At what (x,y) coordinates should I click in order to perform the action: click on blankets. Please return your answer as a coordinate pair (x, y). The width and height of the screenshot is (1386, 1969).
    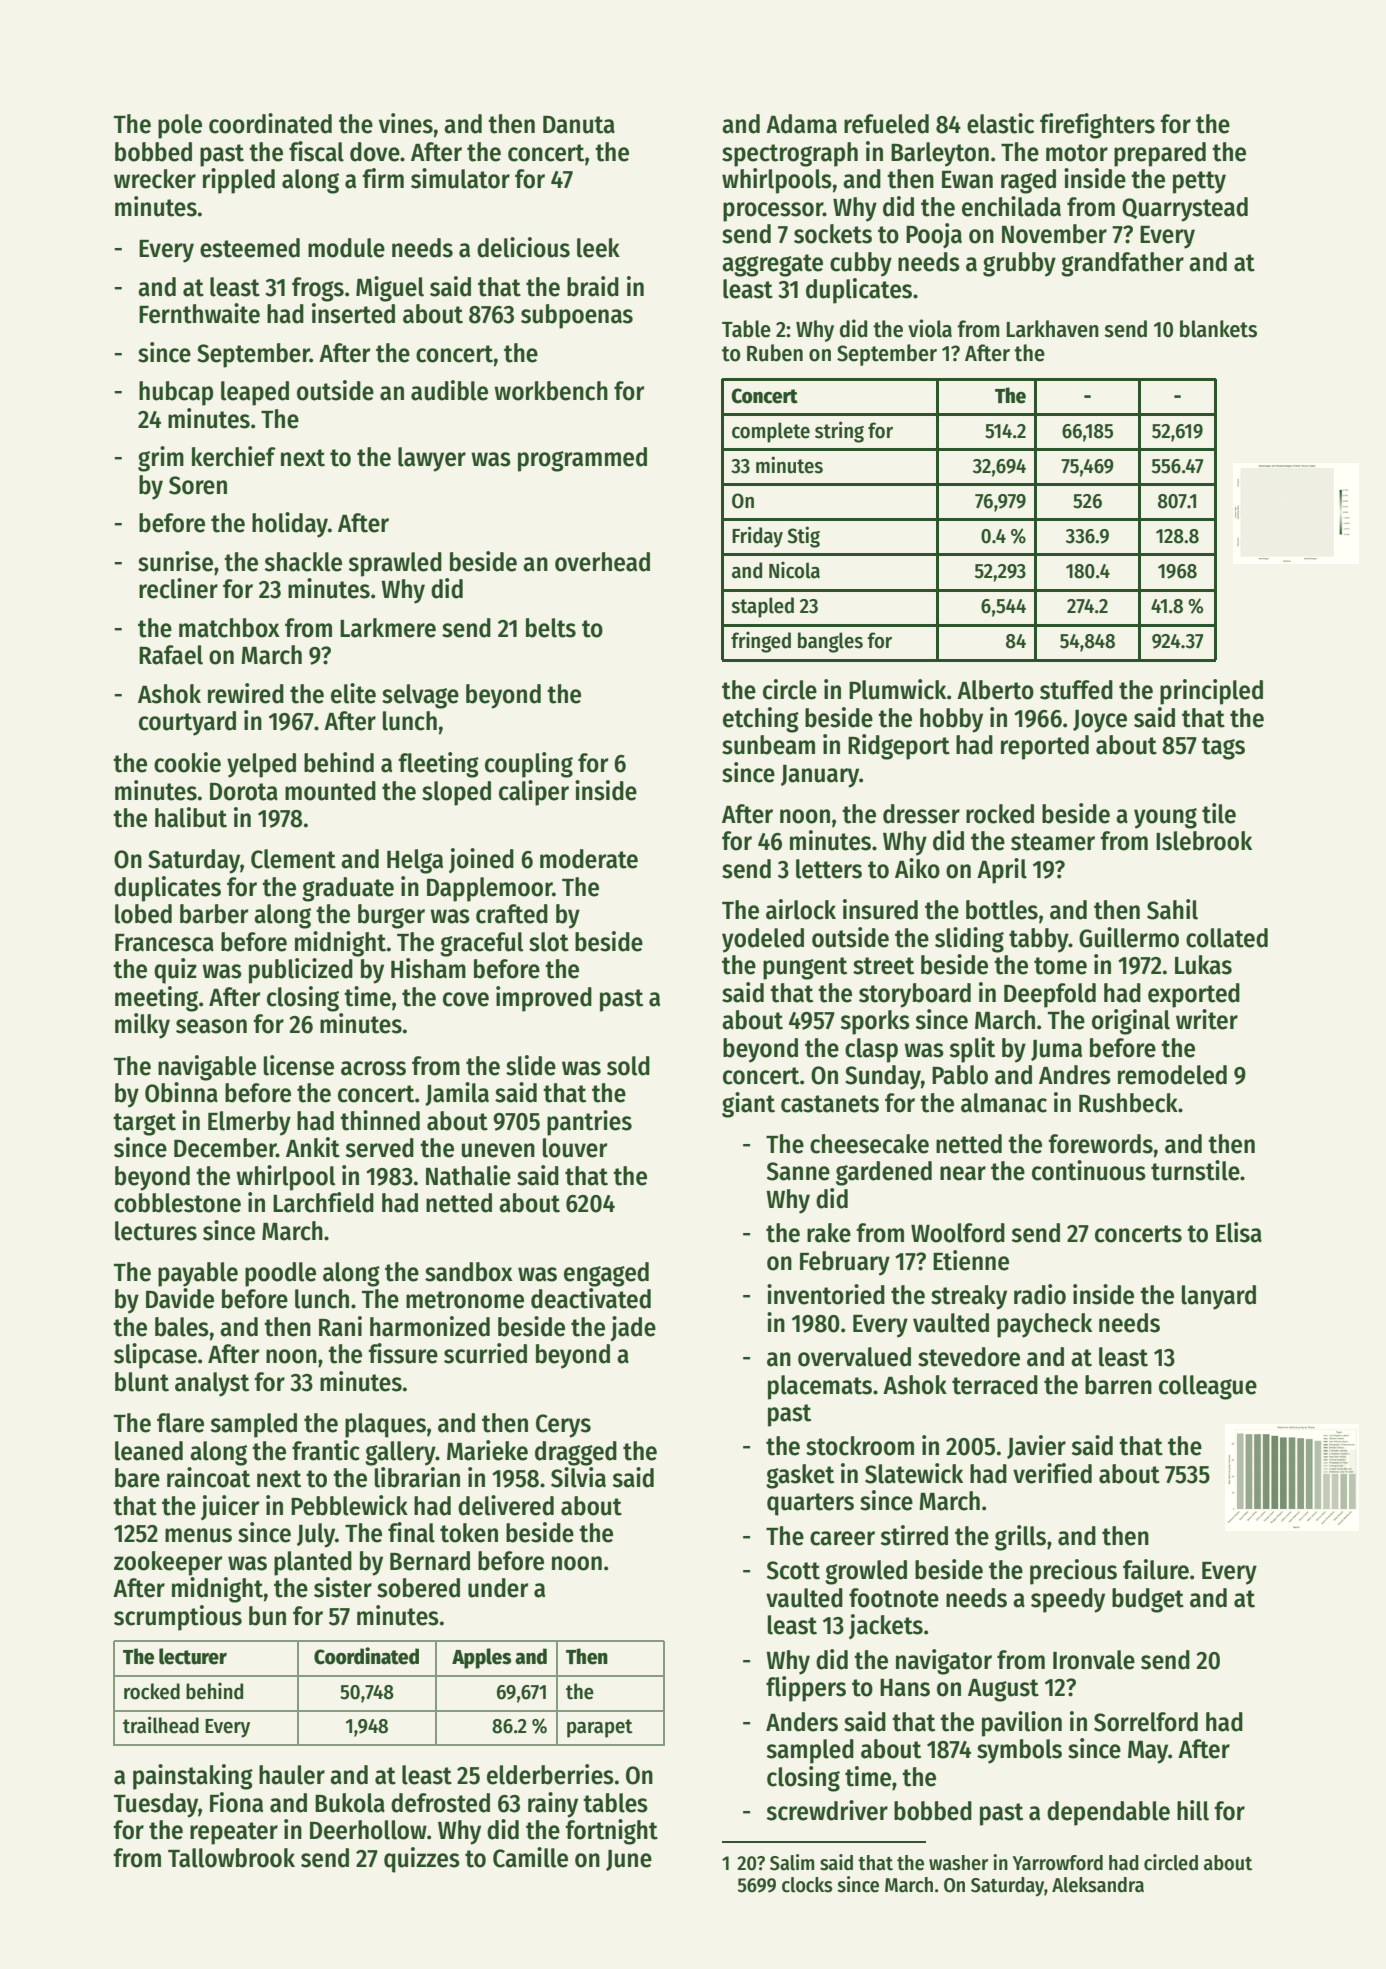
    Looking at the image, I should click on (1218, 329).
